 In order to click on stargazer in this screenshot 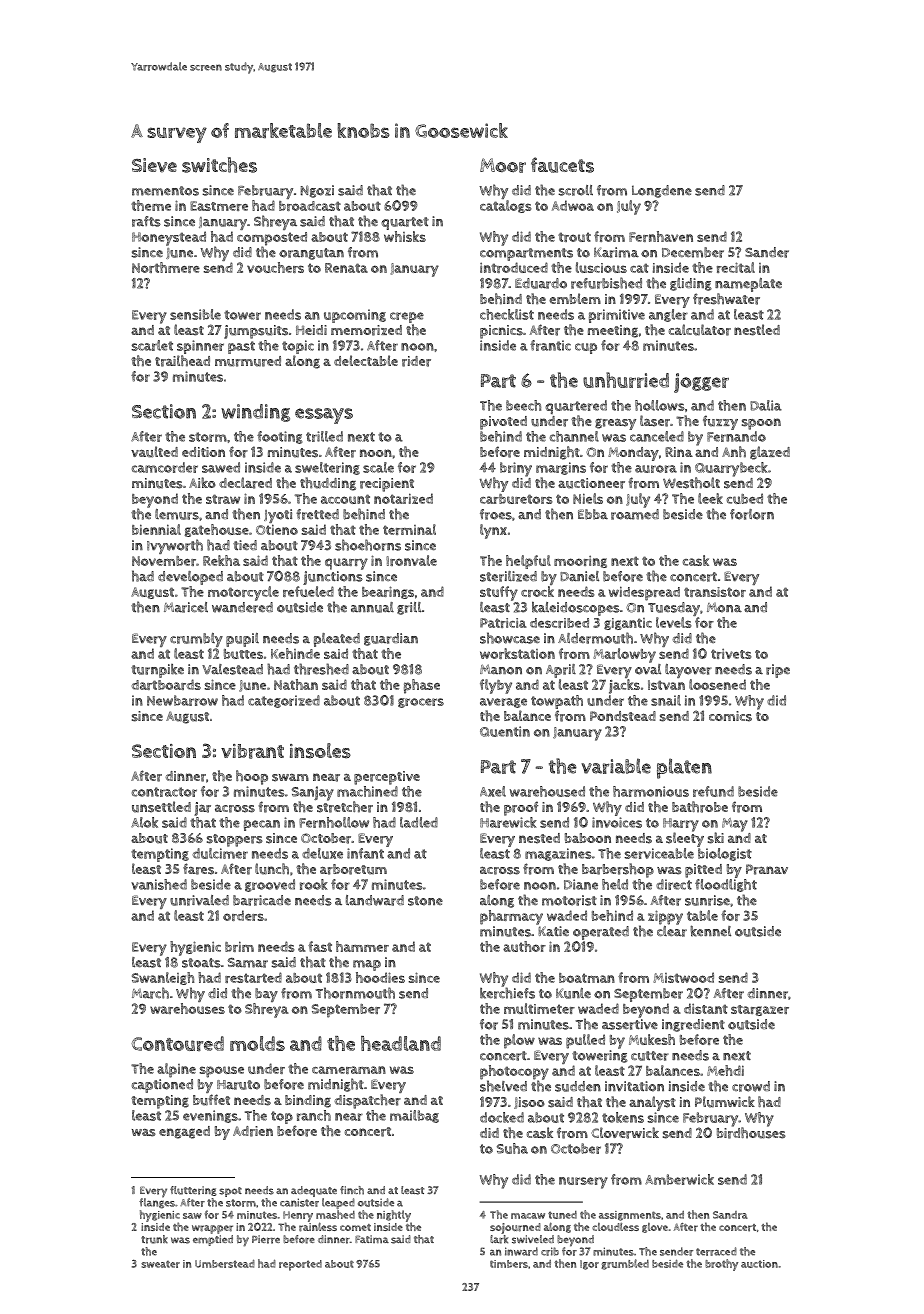, I will do `click(760, 1010)`.
